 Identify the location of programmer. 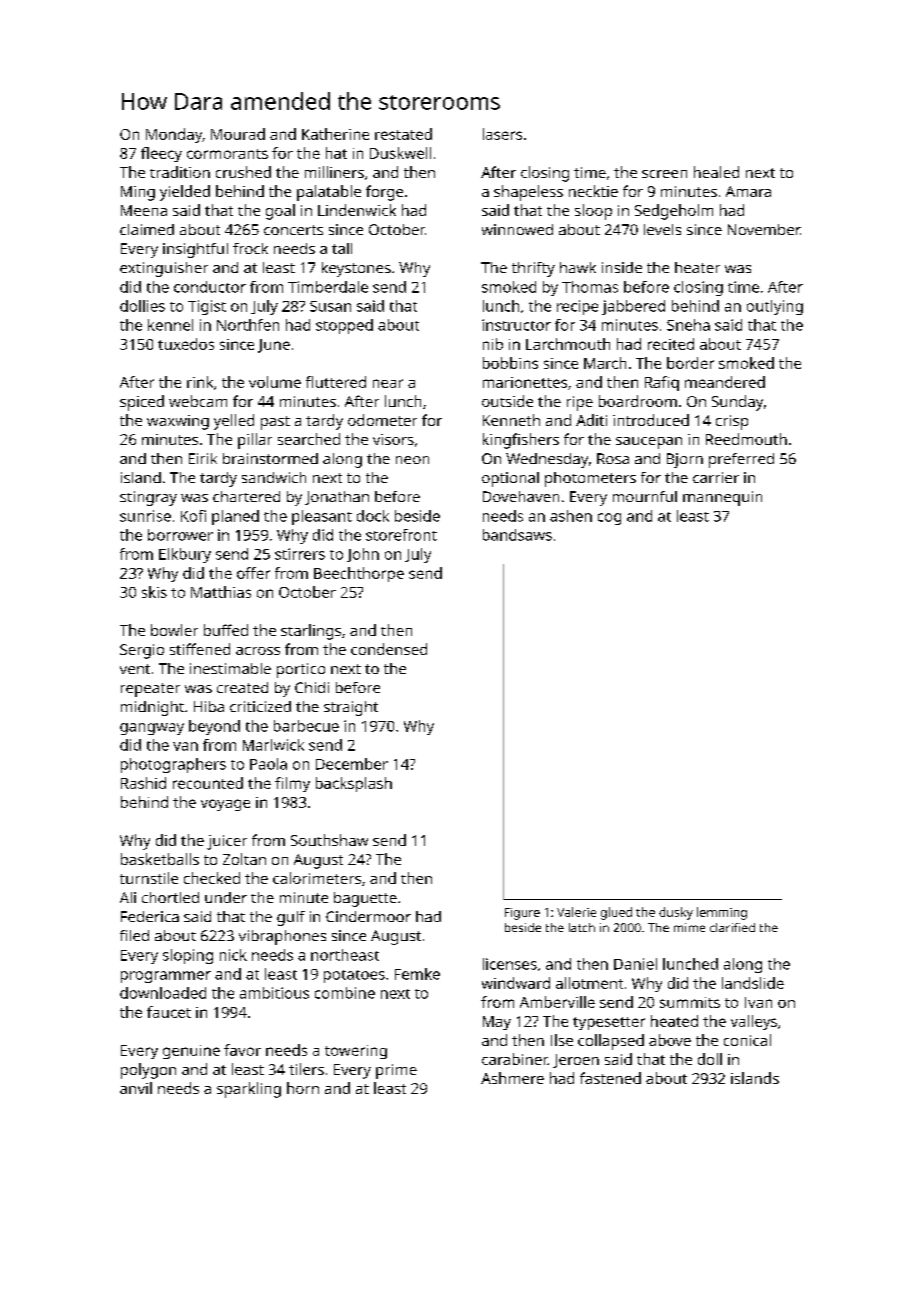
(166, 977).
